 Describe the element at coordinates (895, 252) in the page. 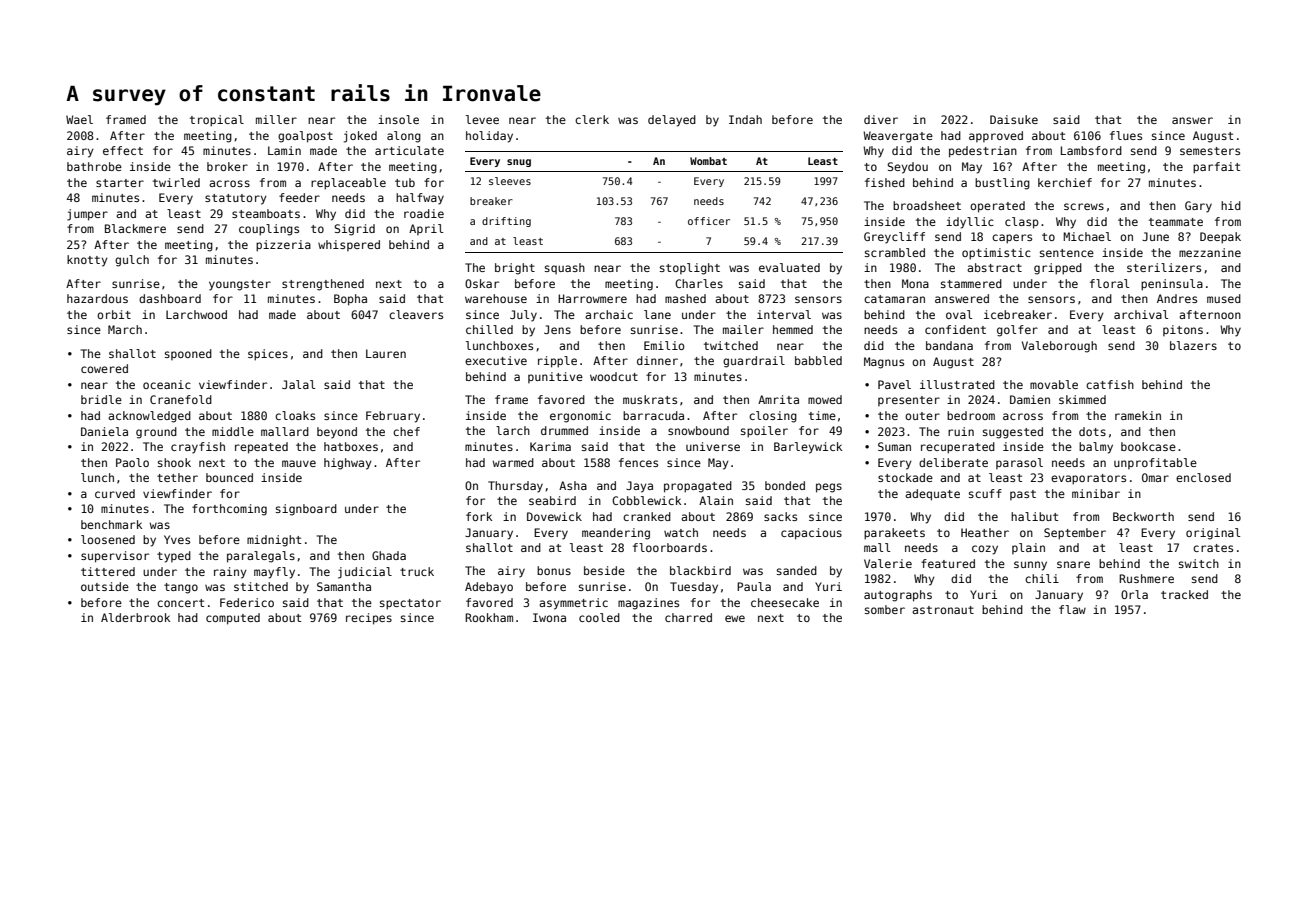

I see `scrambled` at that location.
